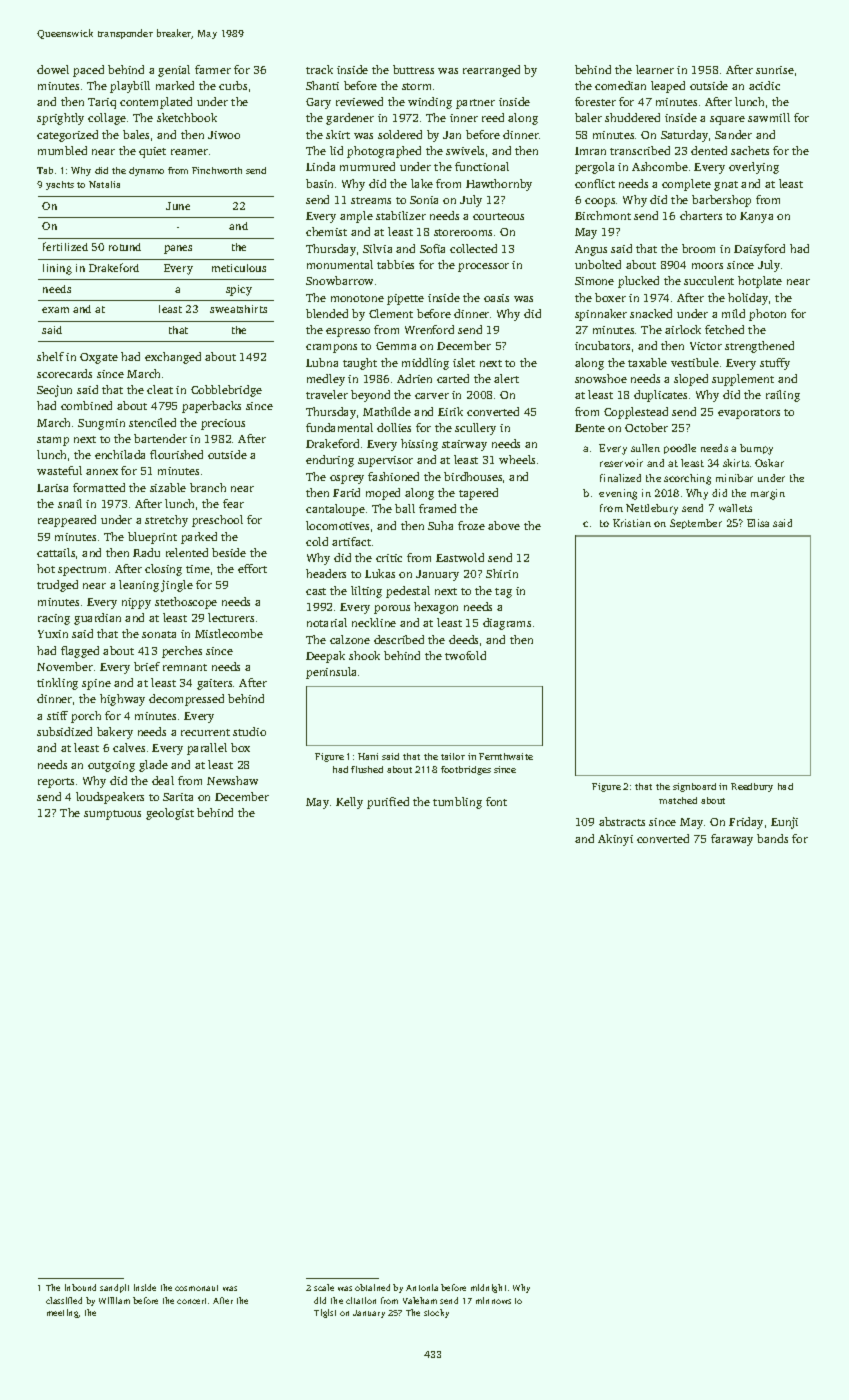 Image resolution: width=849 pixels, height=1400 pixels. I want to click on plucked, so click(638, 282).
